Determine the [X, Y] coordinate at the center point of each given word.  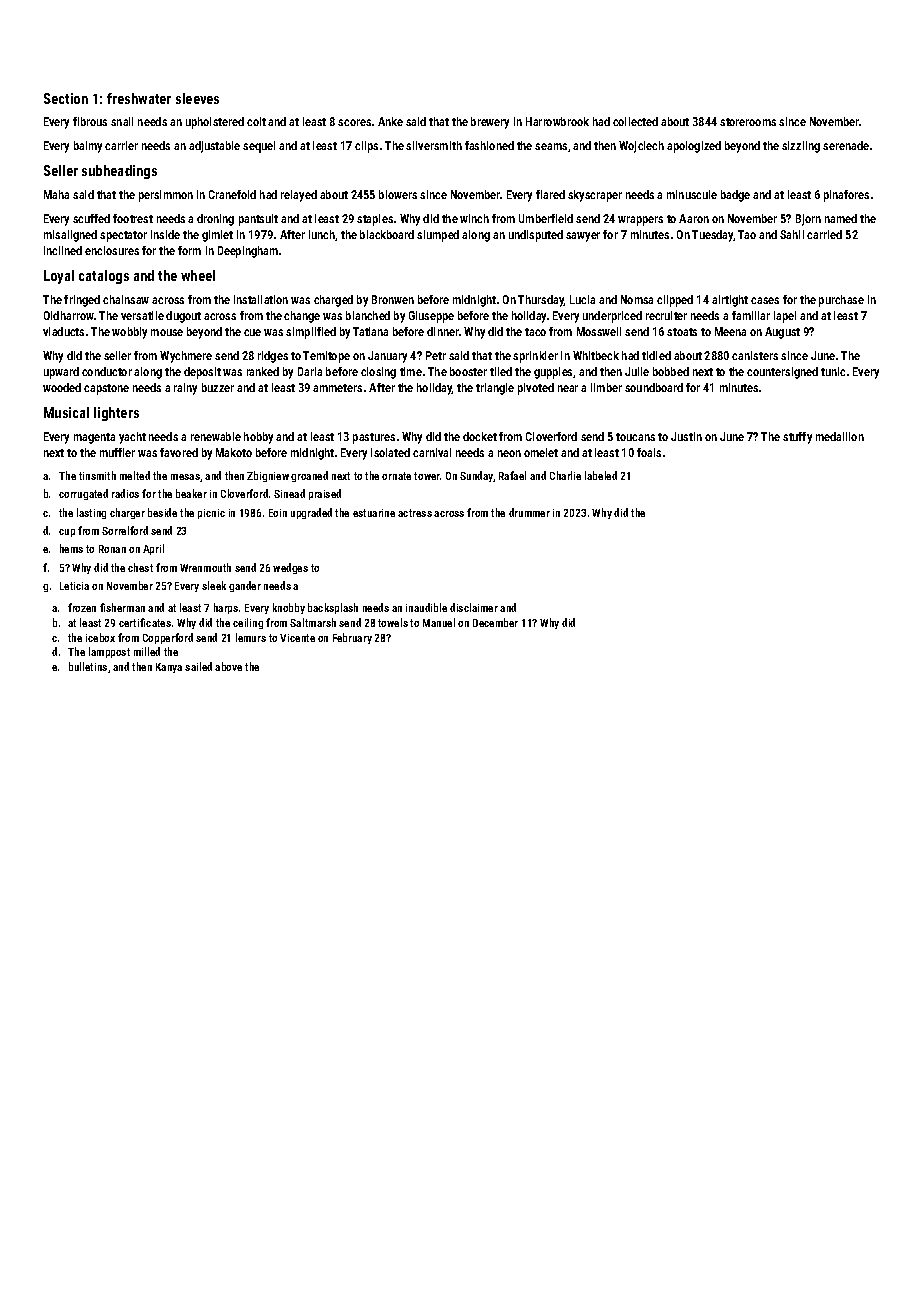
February [352, 638]
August [782, 333]
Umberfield [546, 218]
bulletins [88, 666]
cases [765, 300]
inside [165, 234]
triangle [495, 389]
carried [824, 234]
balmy [88, 147]
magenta [94, 438]
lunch [322, 234]
